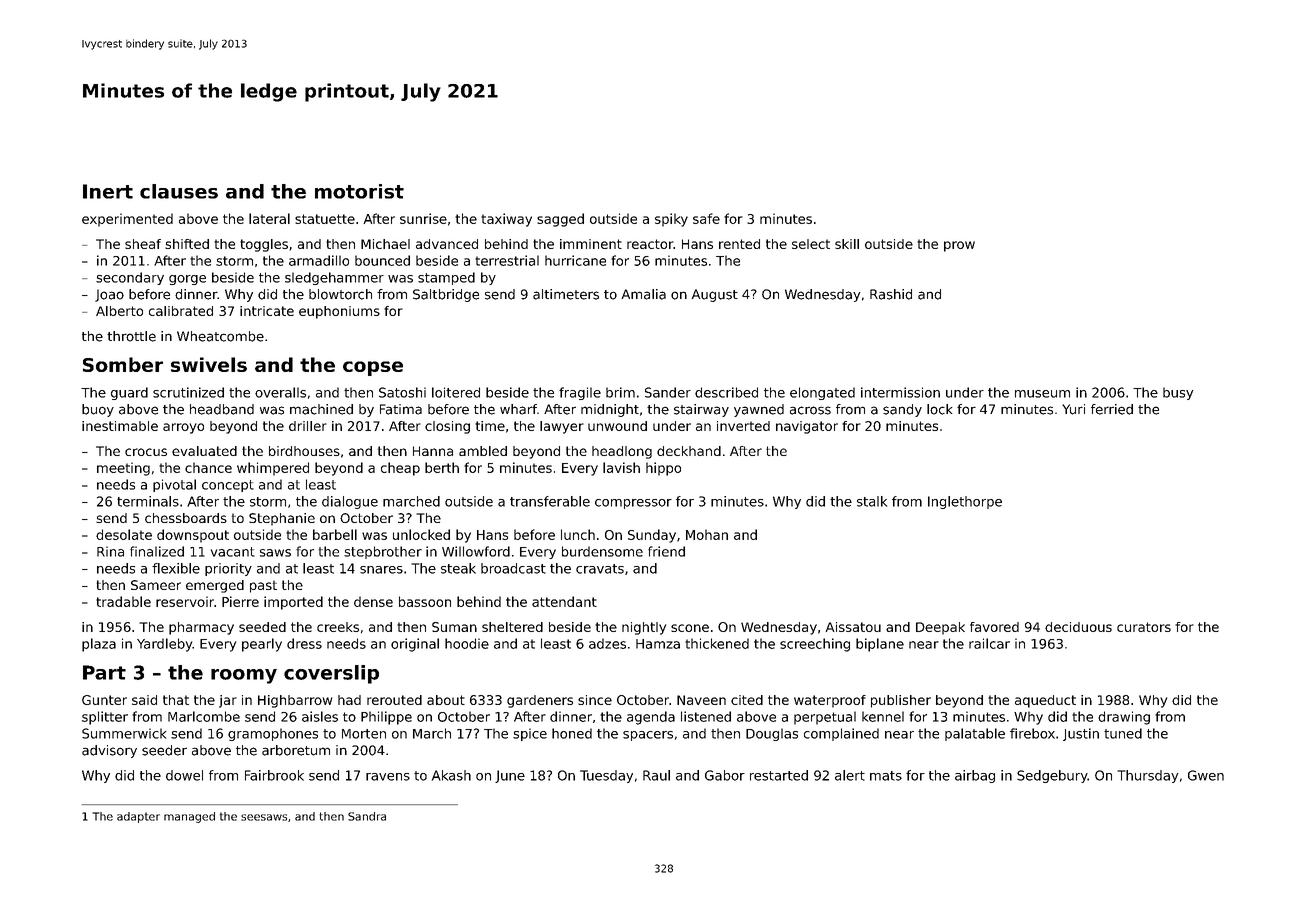  What do you see at coordinates (743, 426) in the screenshot?
I see `inverted` at bounding box center [743, 426].
